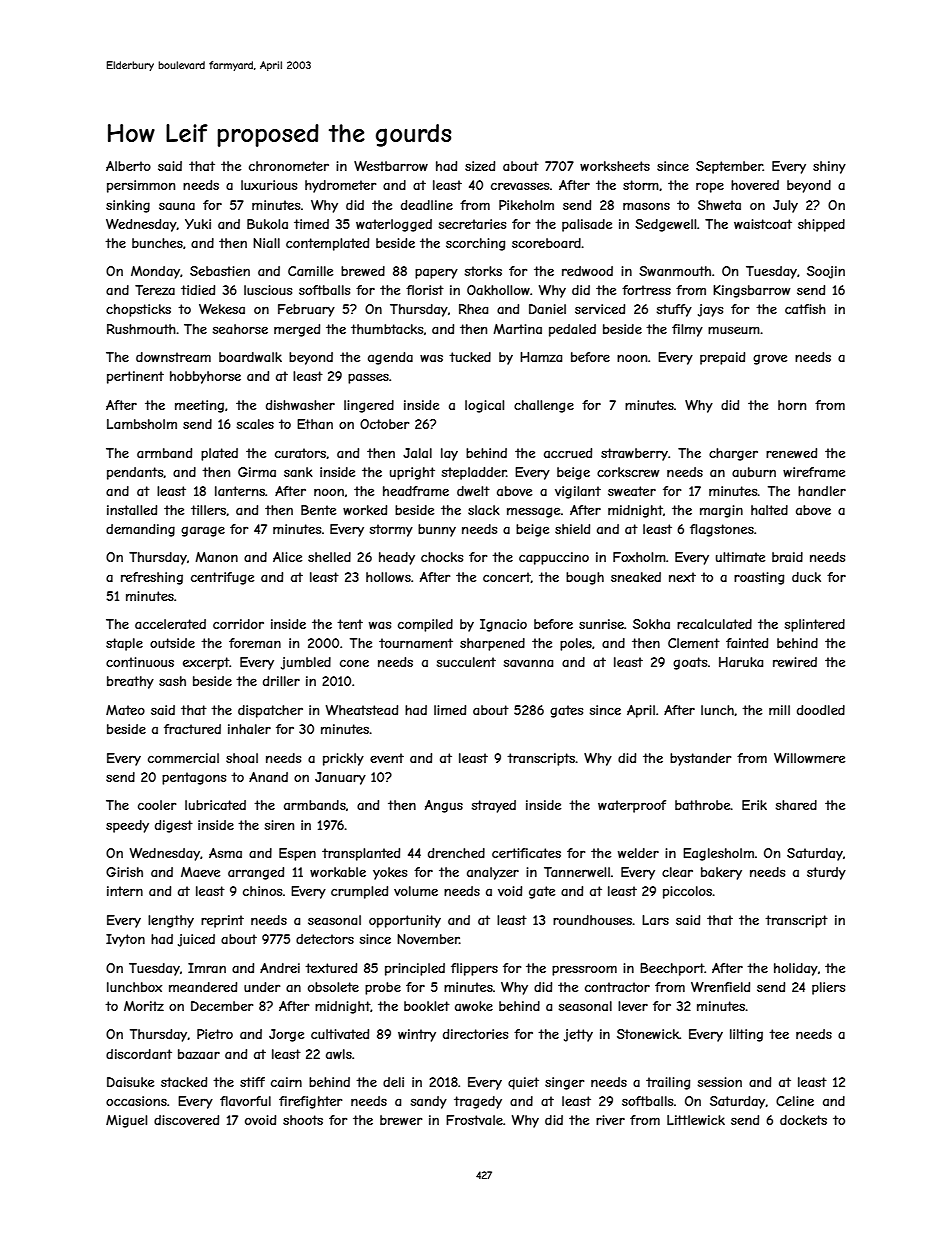 This screenshot has width=952, height=1233. Describe the element at coordinates (785, 206) in the screenshot. I see `July` at that location.
